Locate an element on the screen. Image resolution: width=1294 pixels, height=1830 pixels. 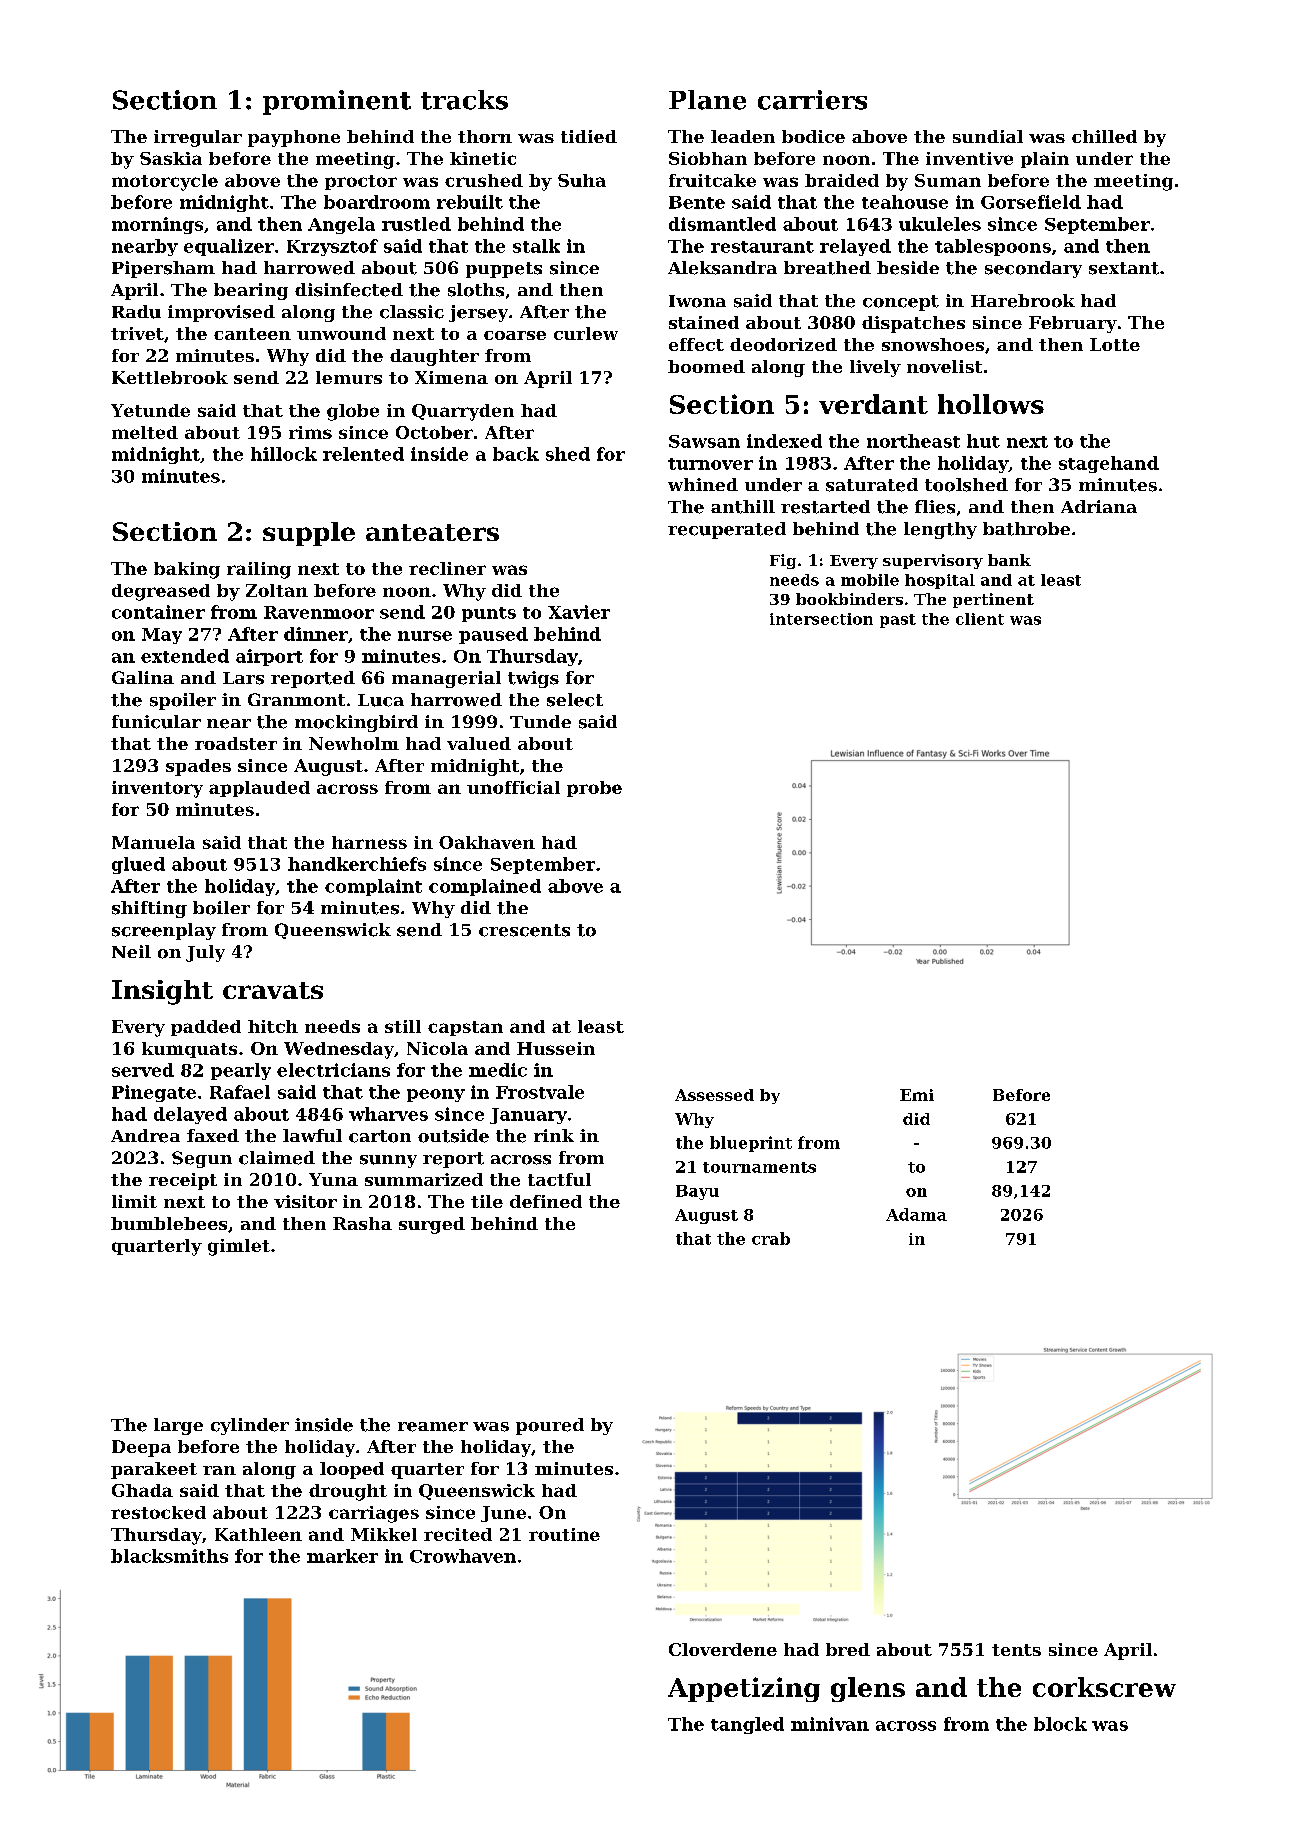
boiler is located at coordinates (221, 908).
